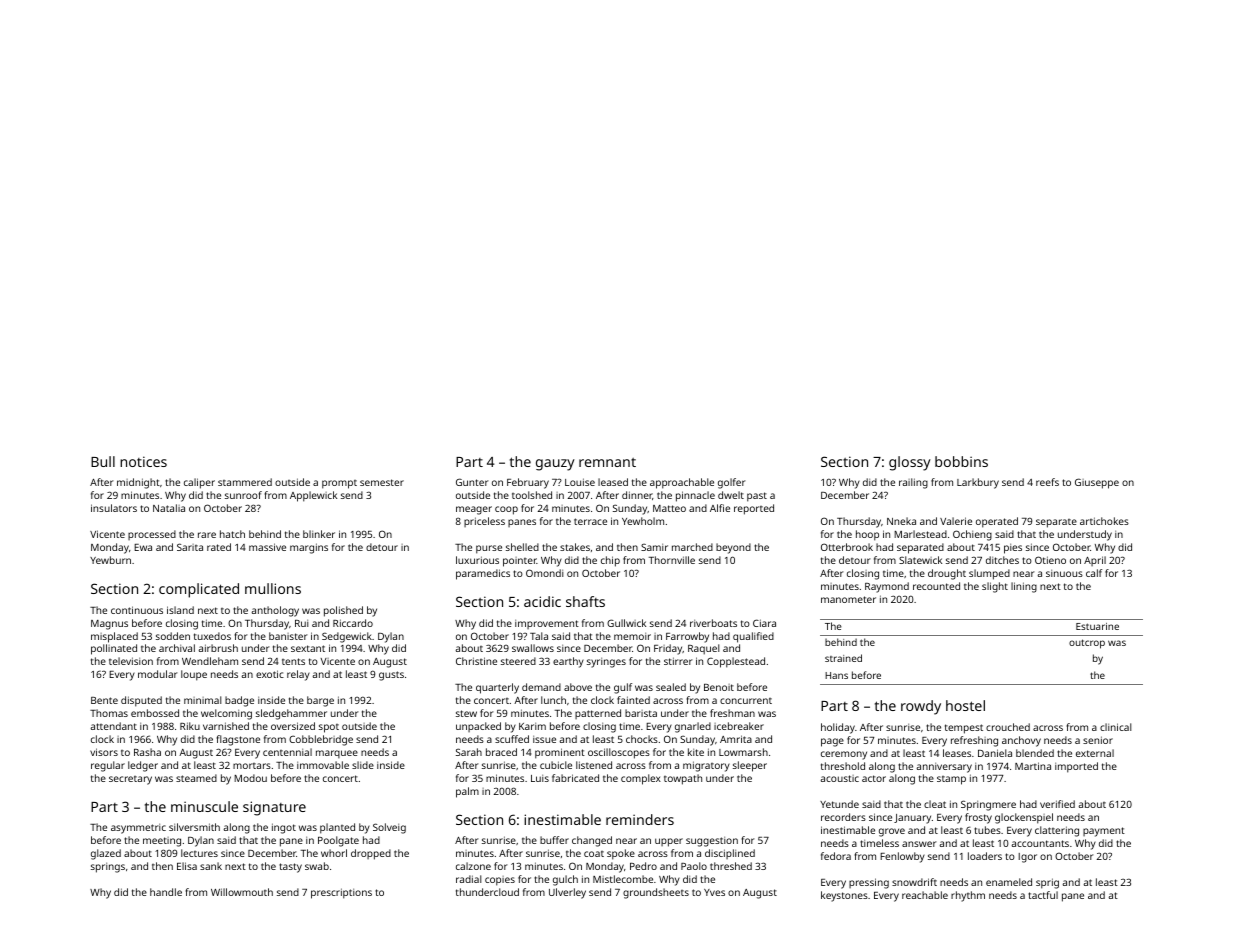 Image resolution: width=1233 pixels, height=952 pixels. What do you see at coordinates (391, 676) in the screenshot?
I see `gusts` at bounding box center [391, 676].
